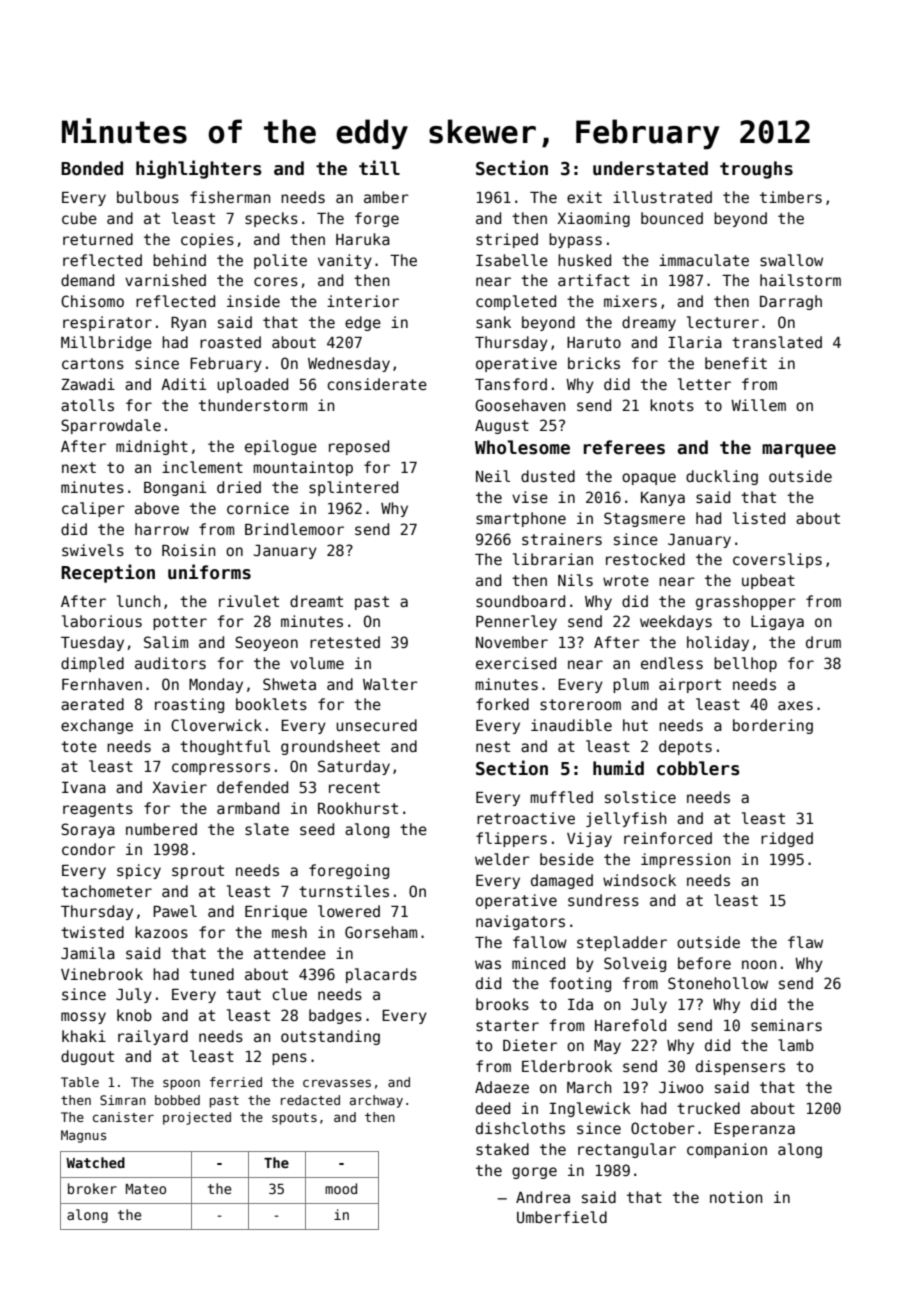  What do you see at coordinates (791, 302) in the screenshot?
I see `Darragh` at bounding box center [791, 302].
